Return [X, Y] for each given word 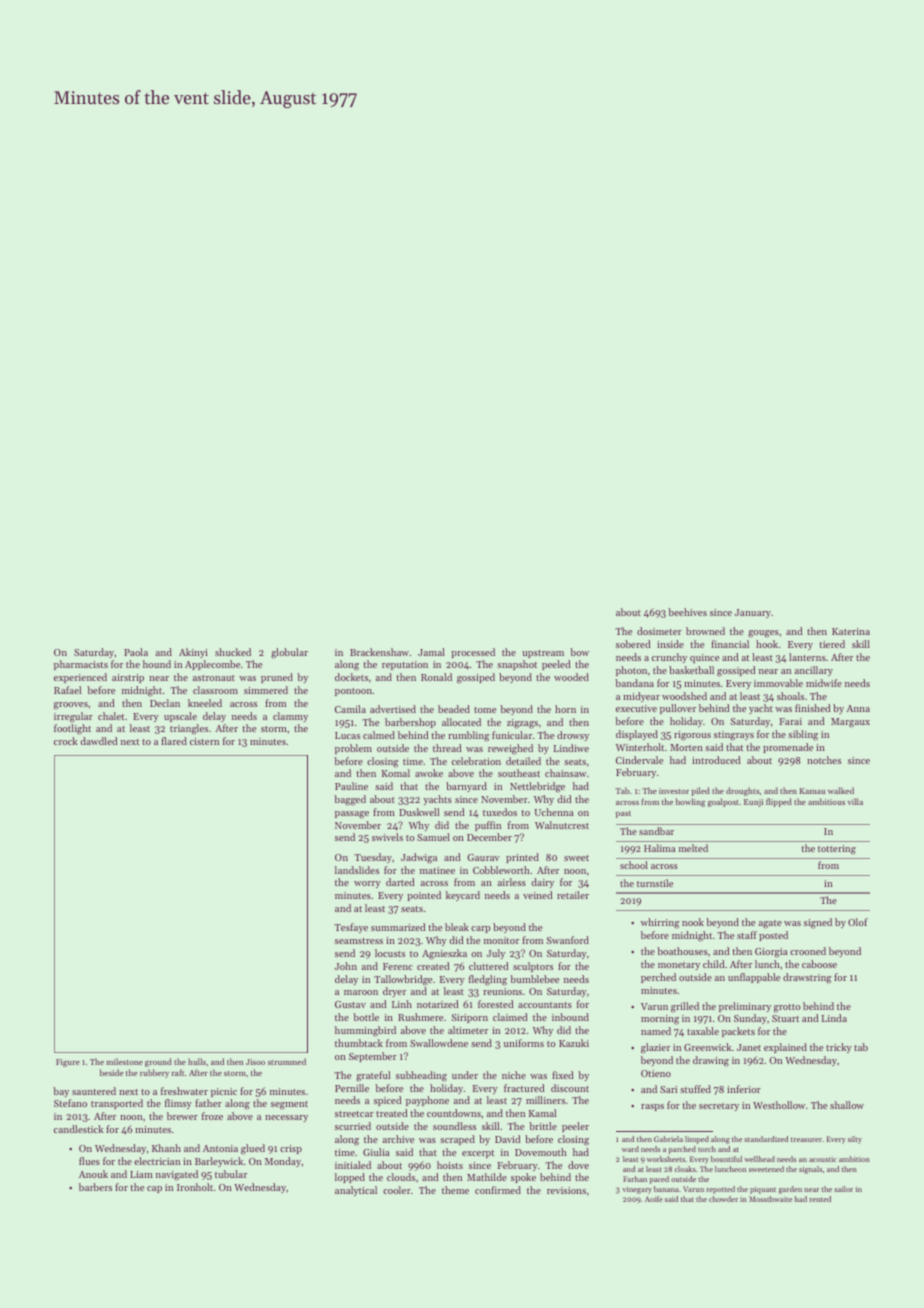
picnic [224, 1092]
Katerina [851, 631]
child [713, 964]
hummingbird [365, 1031]
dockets [351, 677]
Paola [136, 652]
